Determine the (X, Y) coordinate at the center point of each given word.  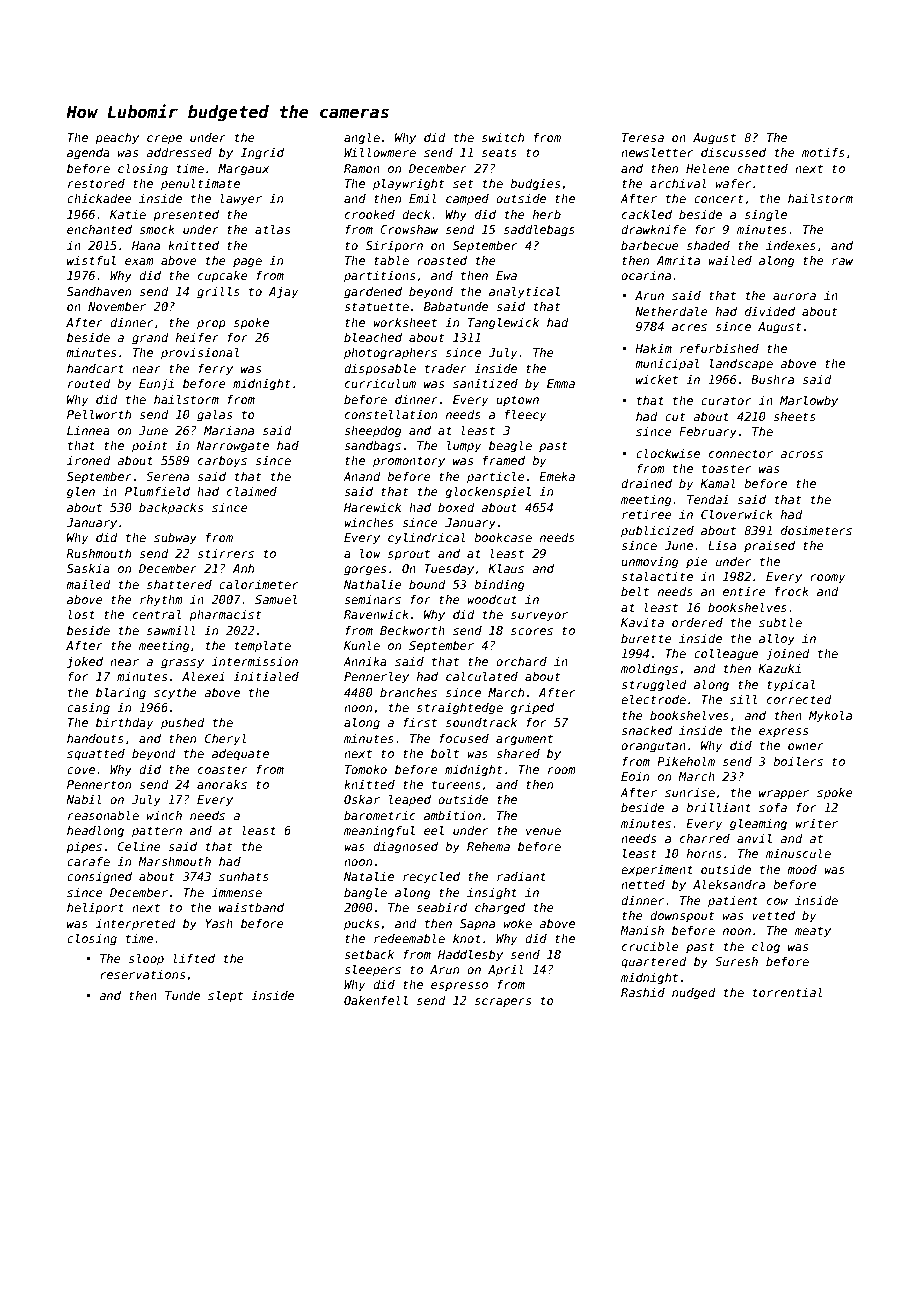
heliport (95, 908)
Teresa (643, 137)
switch (503, 137)
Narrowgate (233, 447)
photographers (390, 354)
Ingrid (262, 154)
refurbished (719, 348)
